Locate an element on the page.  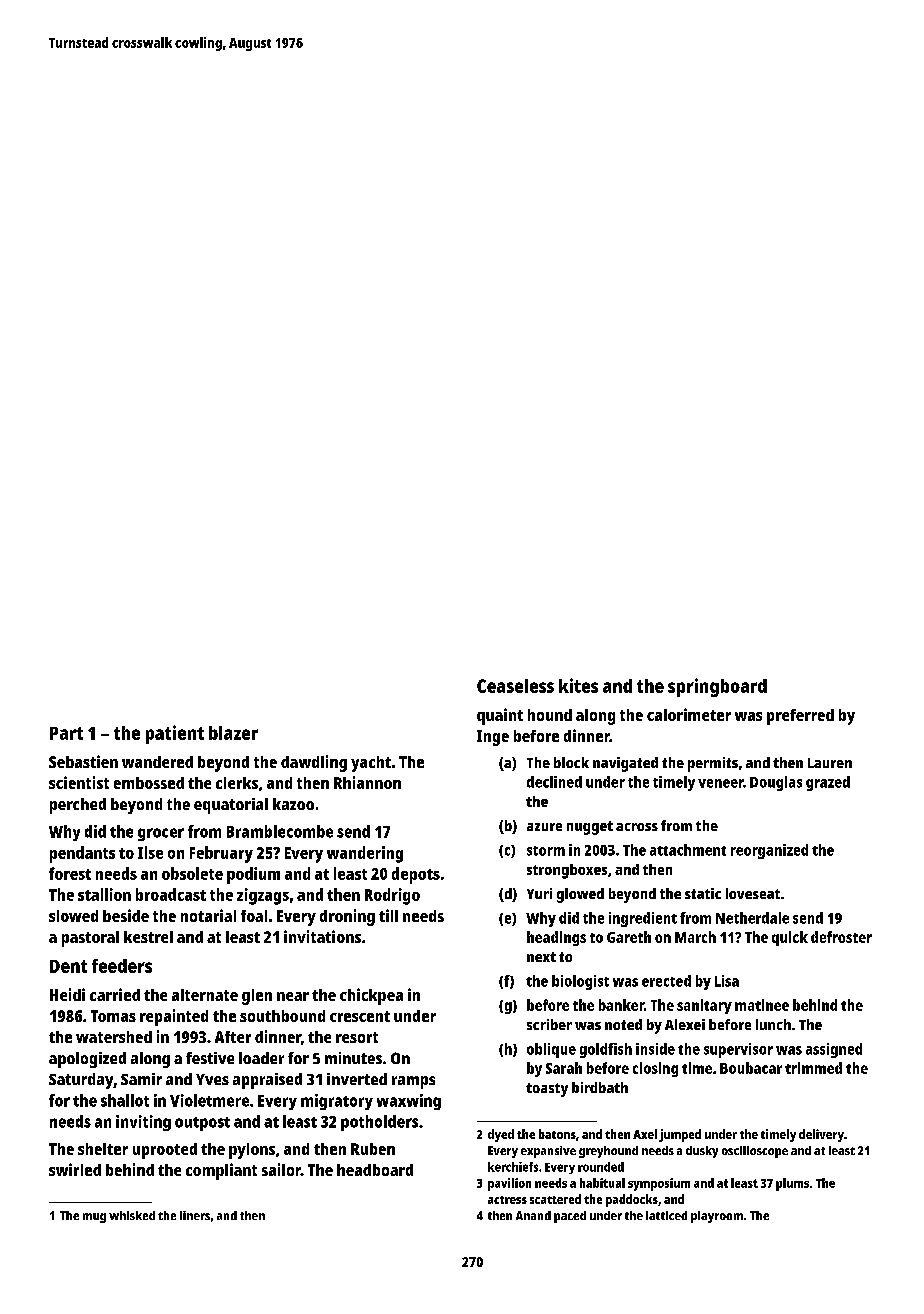
block is located at coordinates (571, 762).
